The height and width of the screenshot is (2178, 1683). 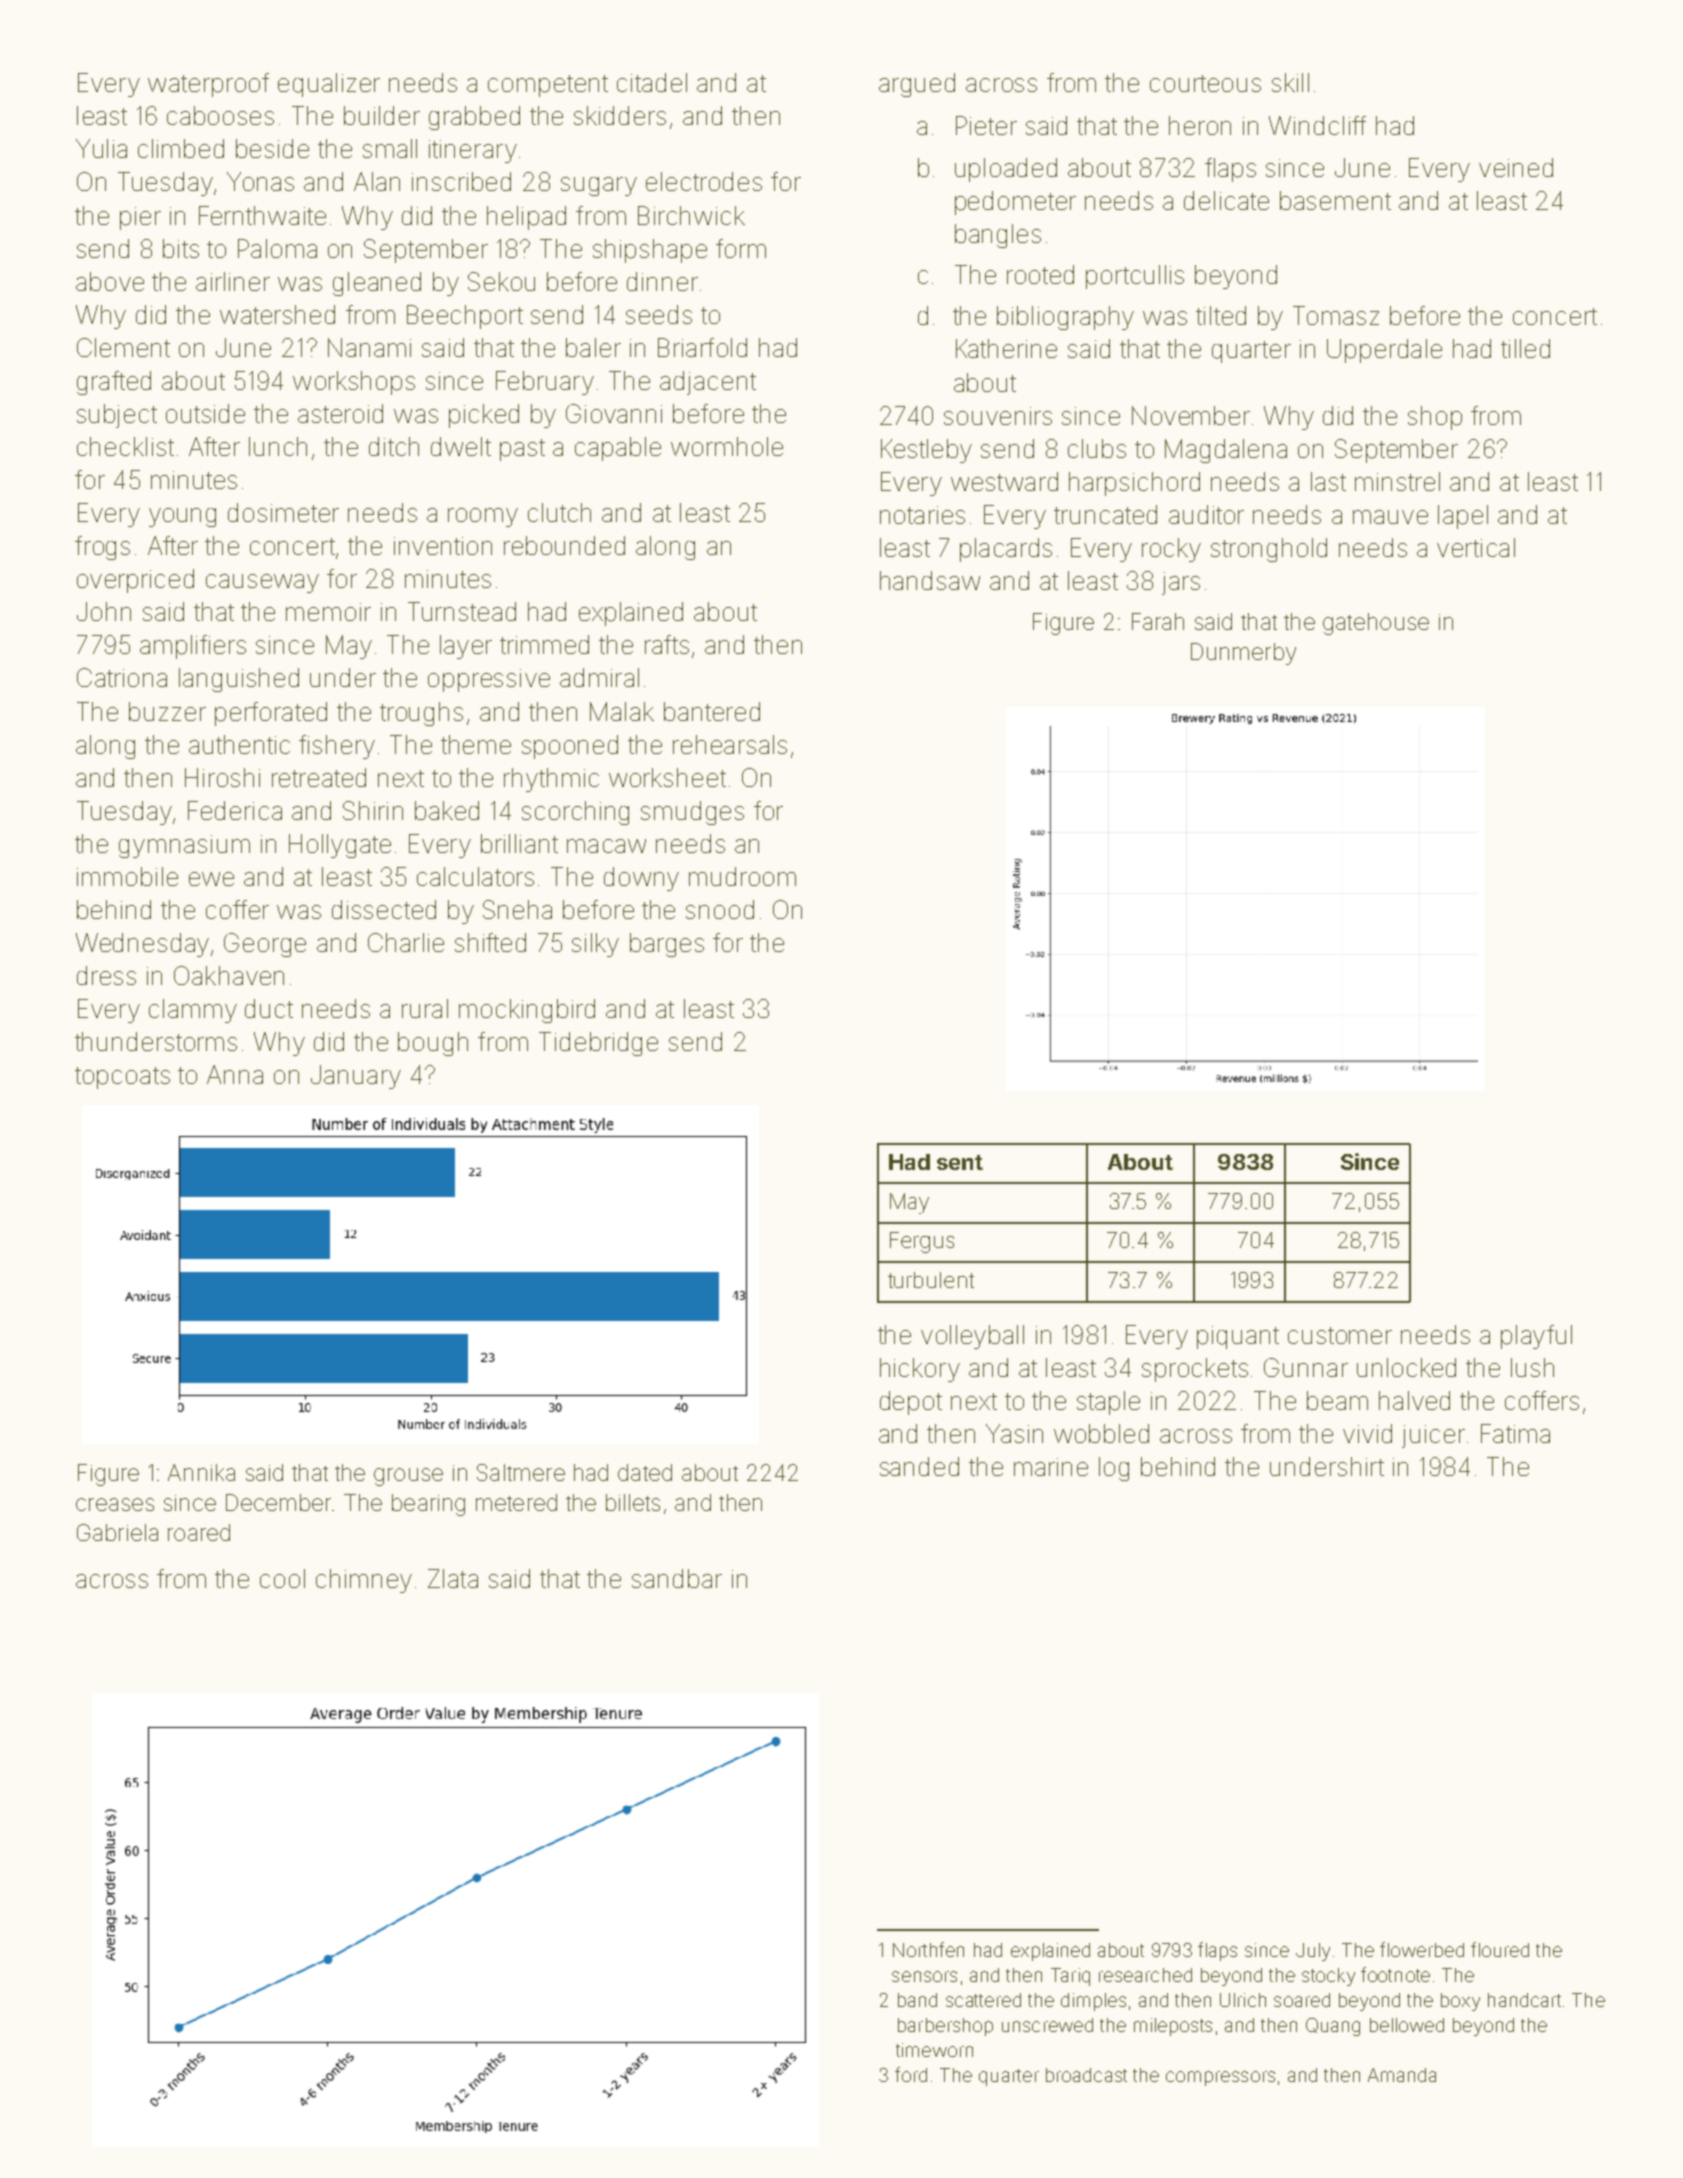 I want to click on causeway, so click(x=262, y=583).
